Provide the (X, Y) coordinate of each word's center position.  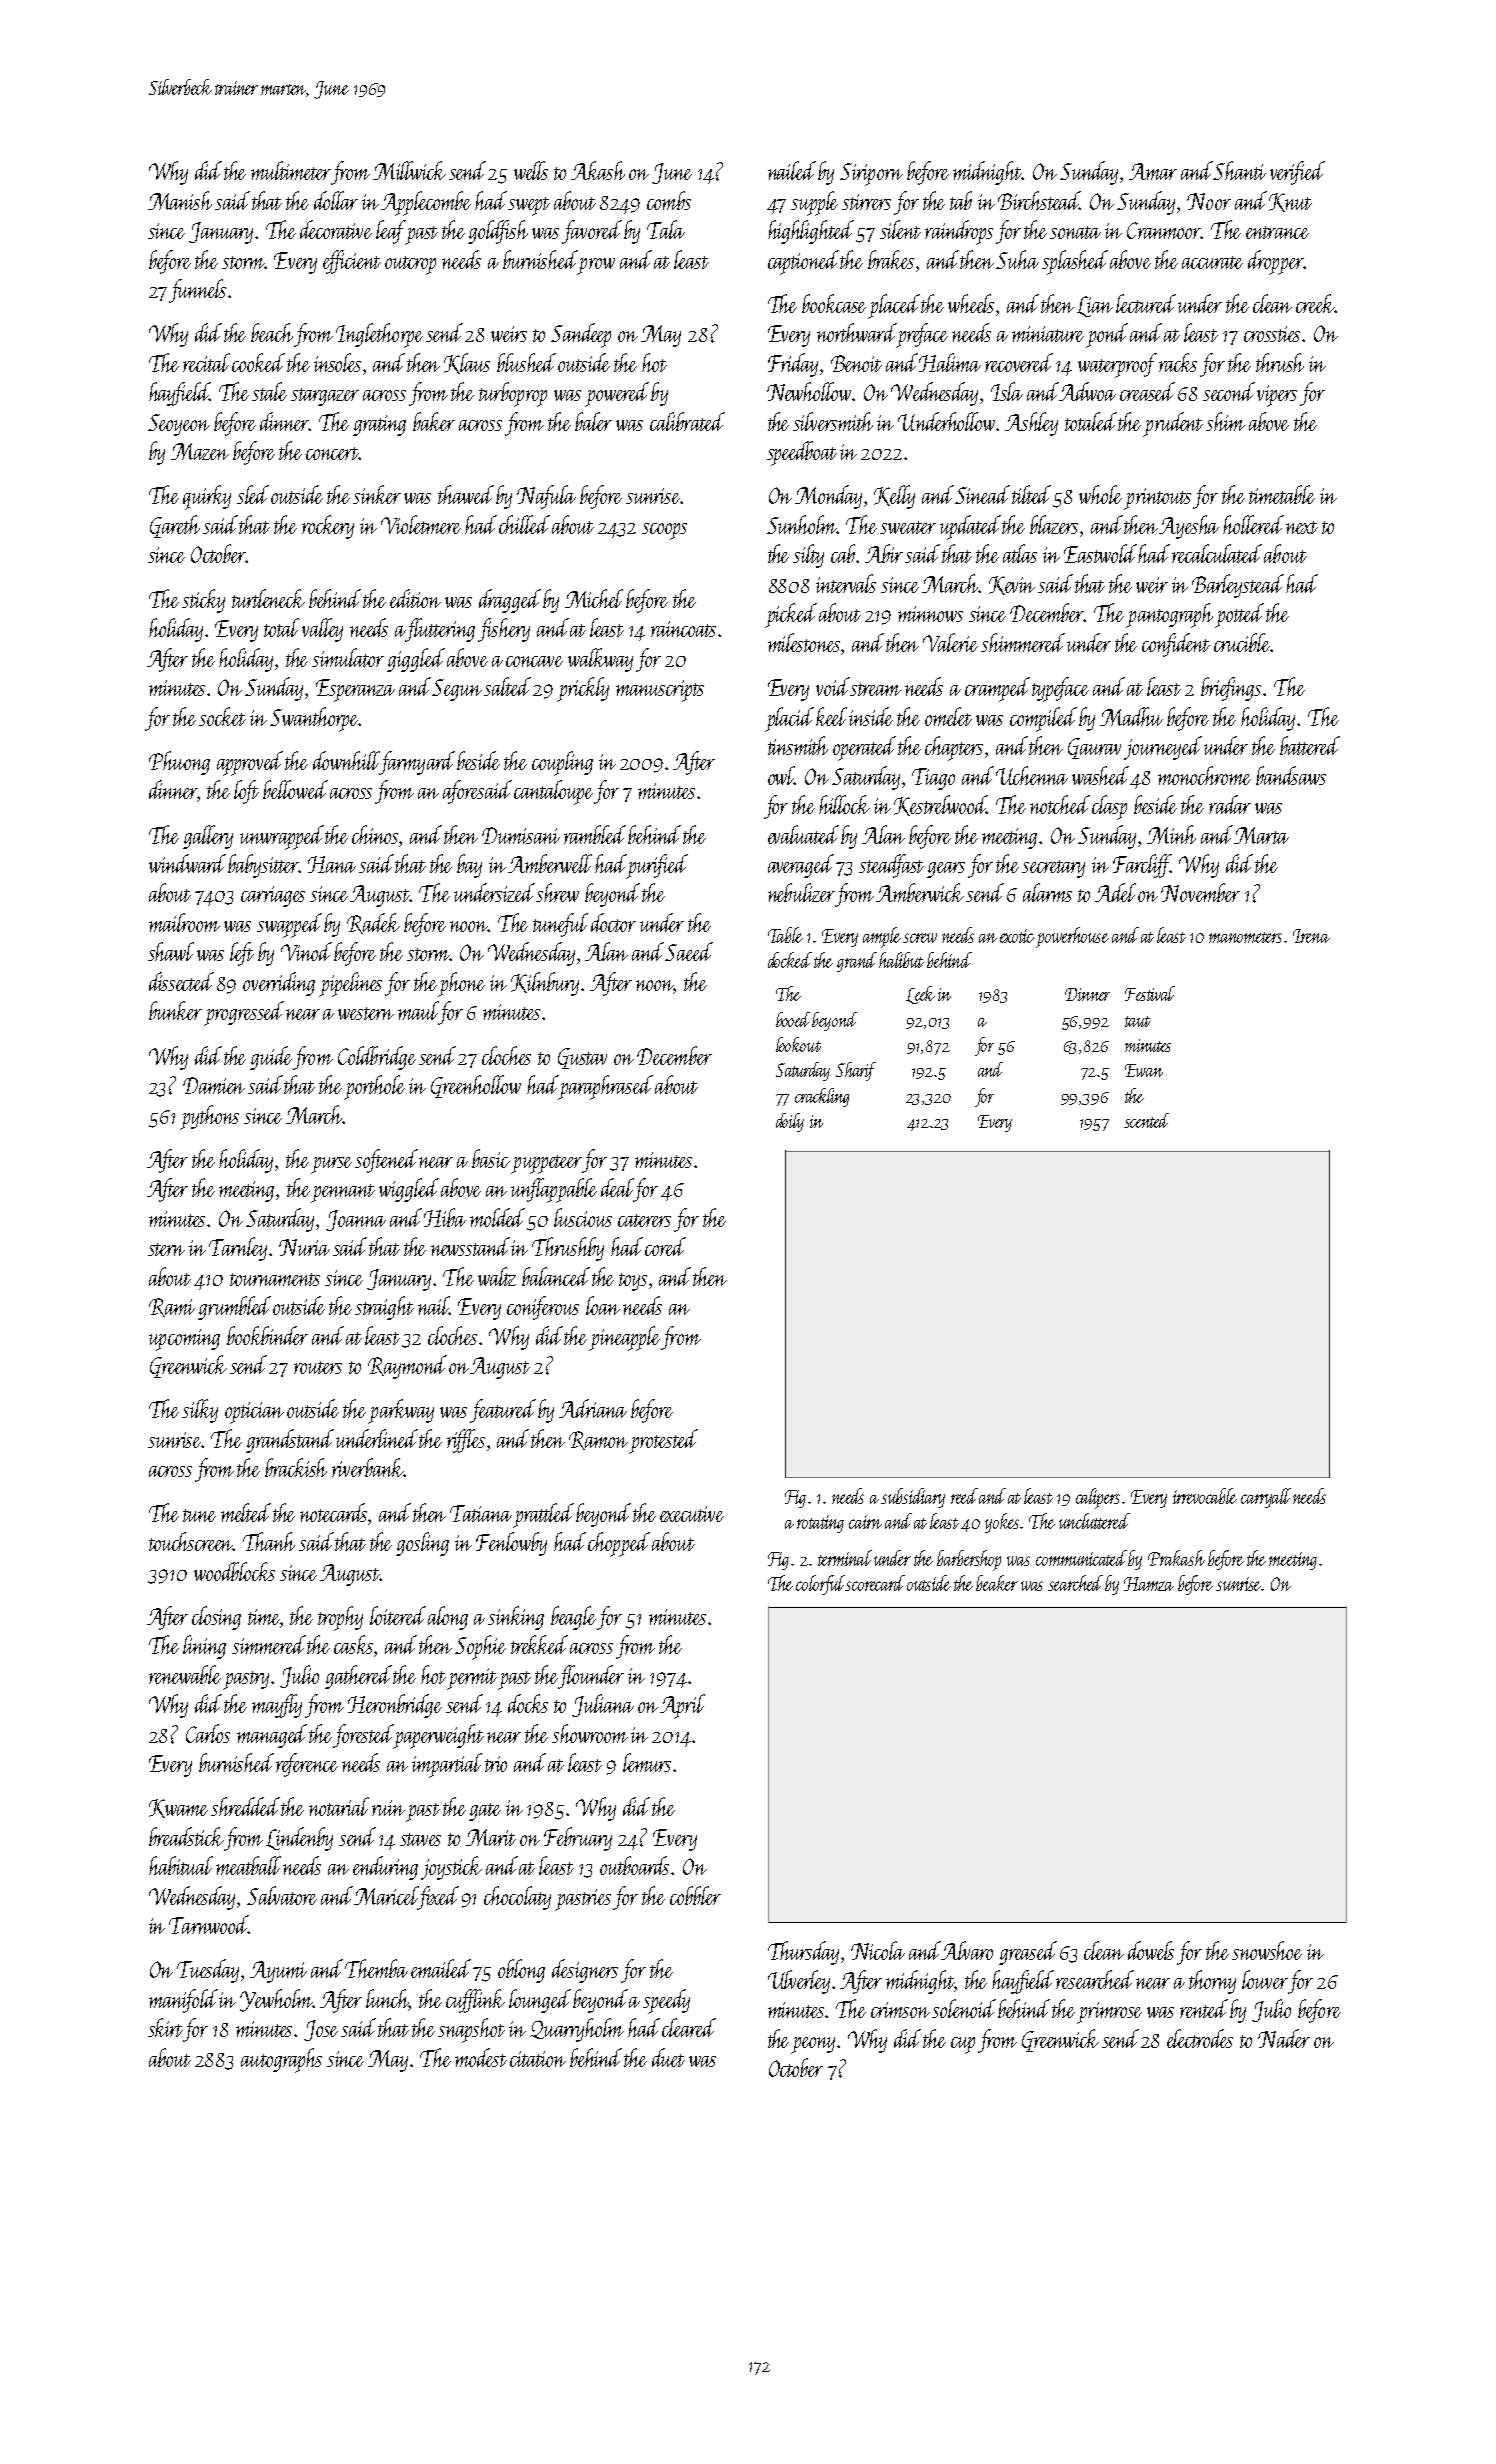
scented (1146, 1120)
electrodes (1200, 2038)
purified (657, 866)
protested (663, 1441)
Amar (1153, 171)
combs (669, 200)
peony (813, 2045)
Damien (214, 1085)
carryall (1266, 1498)
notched (1060, 804)
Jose (321, 2030)
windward (187, 863)
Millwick (409, 170)
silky (200, 1411)
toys (633, 1282)
